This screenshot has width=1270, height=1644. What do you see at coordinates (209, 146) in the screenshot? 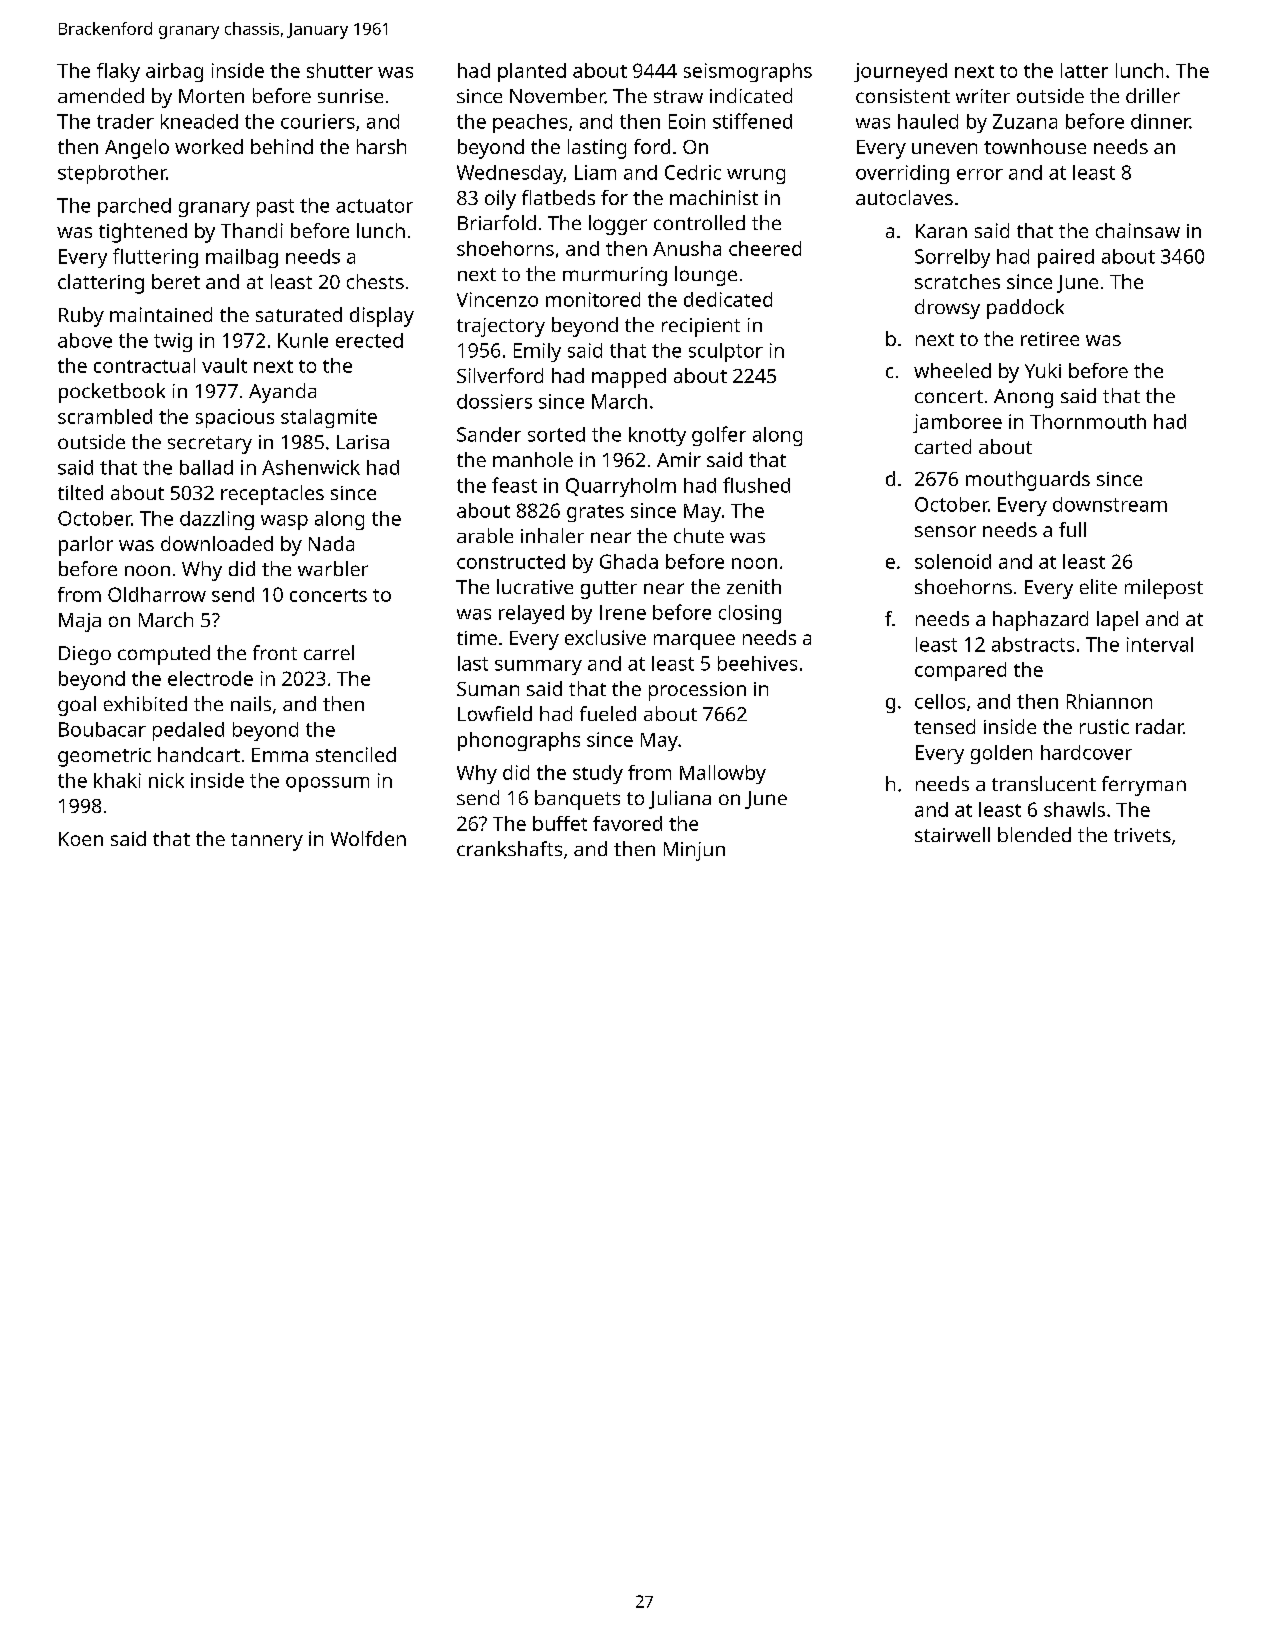
I see `worked` at bounding box center [209, 146].
